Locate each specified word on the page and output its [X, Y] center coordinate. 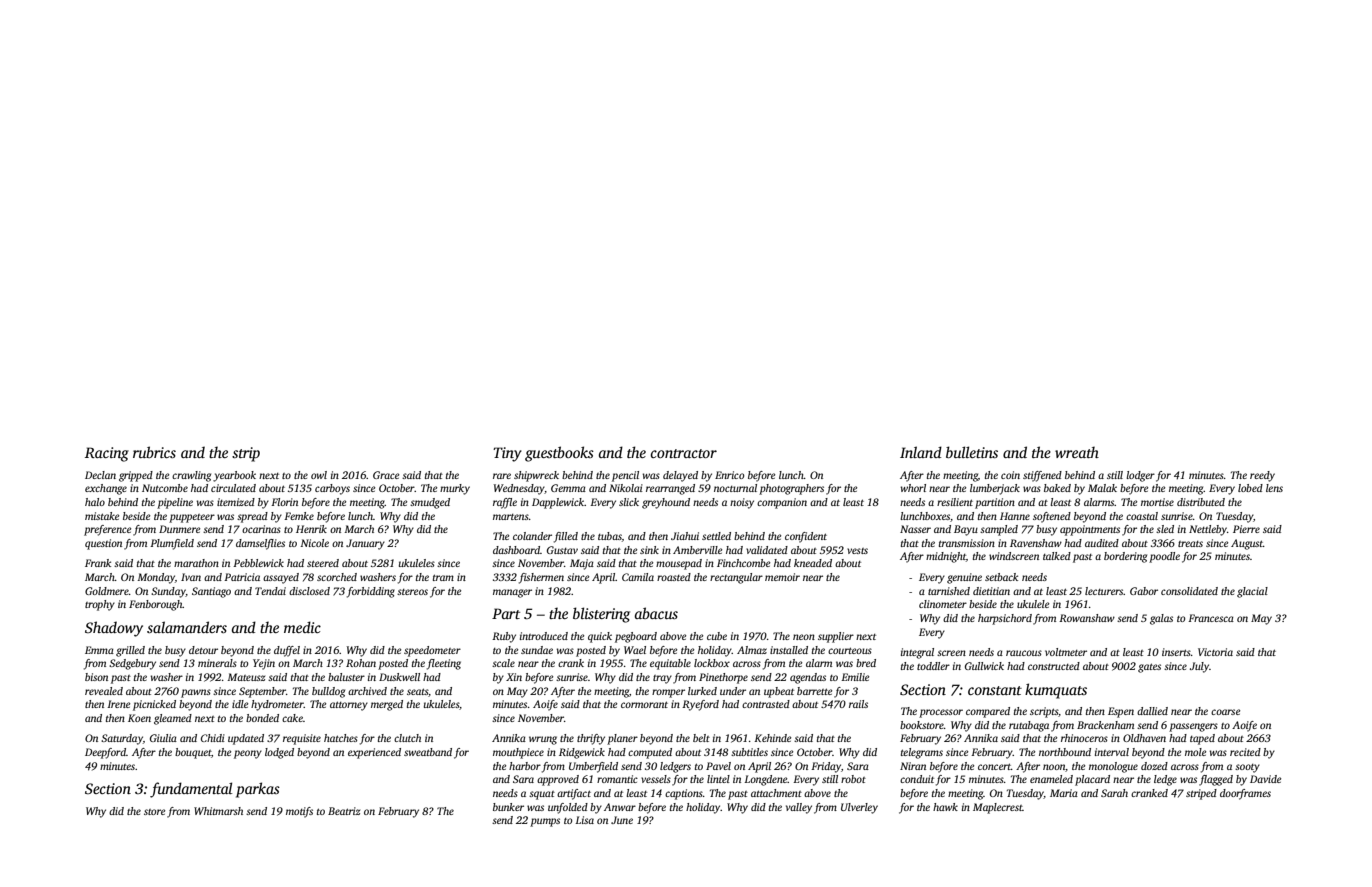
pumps [545, 822]
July [1200, 667]
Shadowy [114, 629]
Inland [921, 452]
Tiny [507, 454]
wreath [1077, 452]
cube [717, 636]
